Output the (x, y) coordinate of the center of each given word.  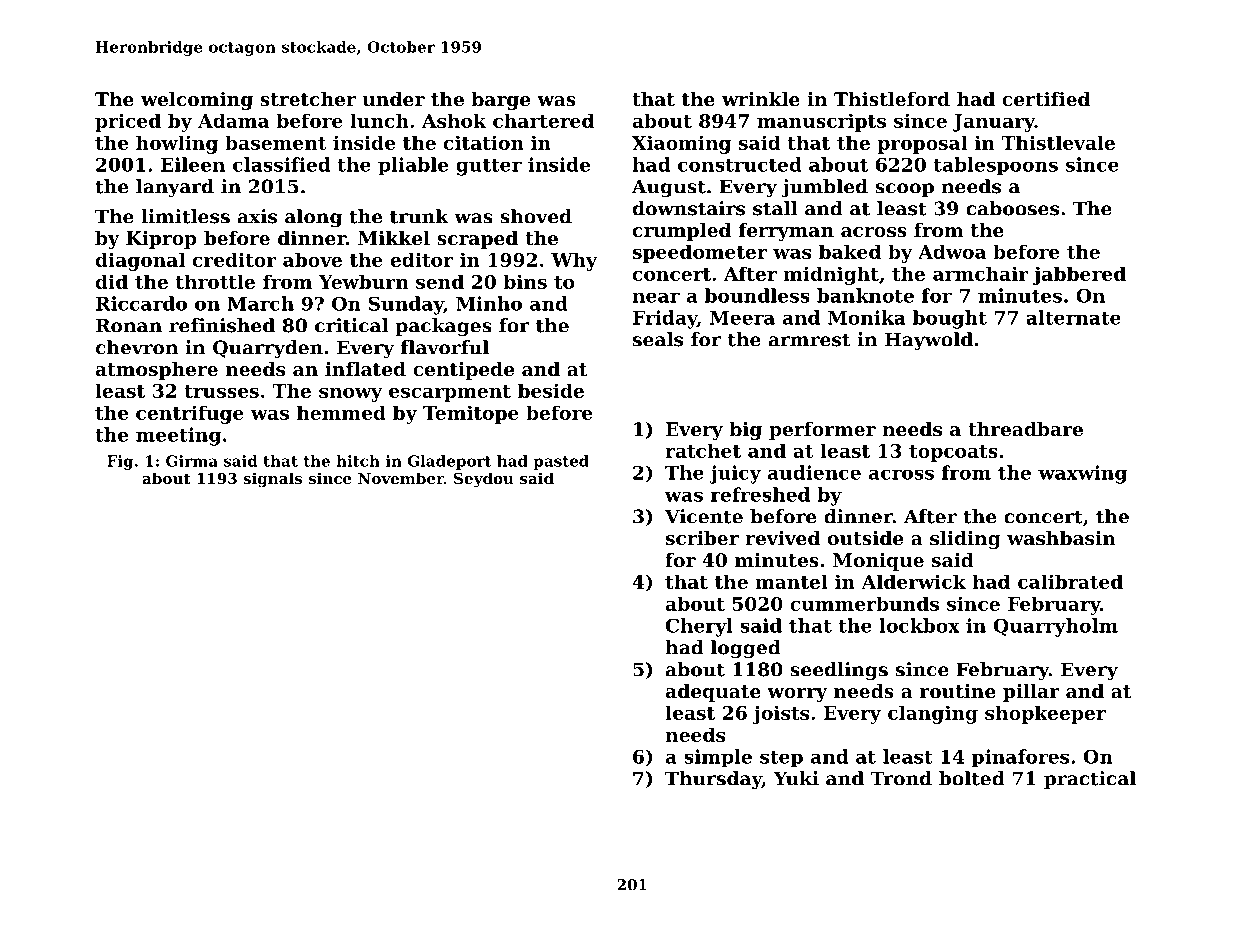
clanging (933, 714)
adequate (713, 693)
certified (1046, 99)
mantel (791, 581)
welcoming (197, 101)
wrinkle (761, 99)
